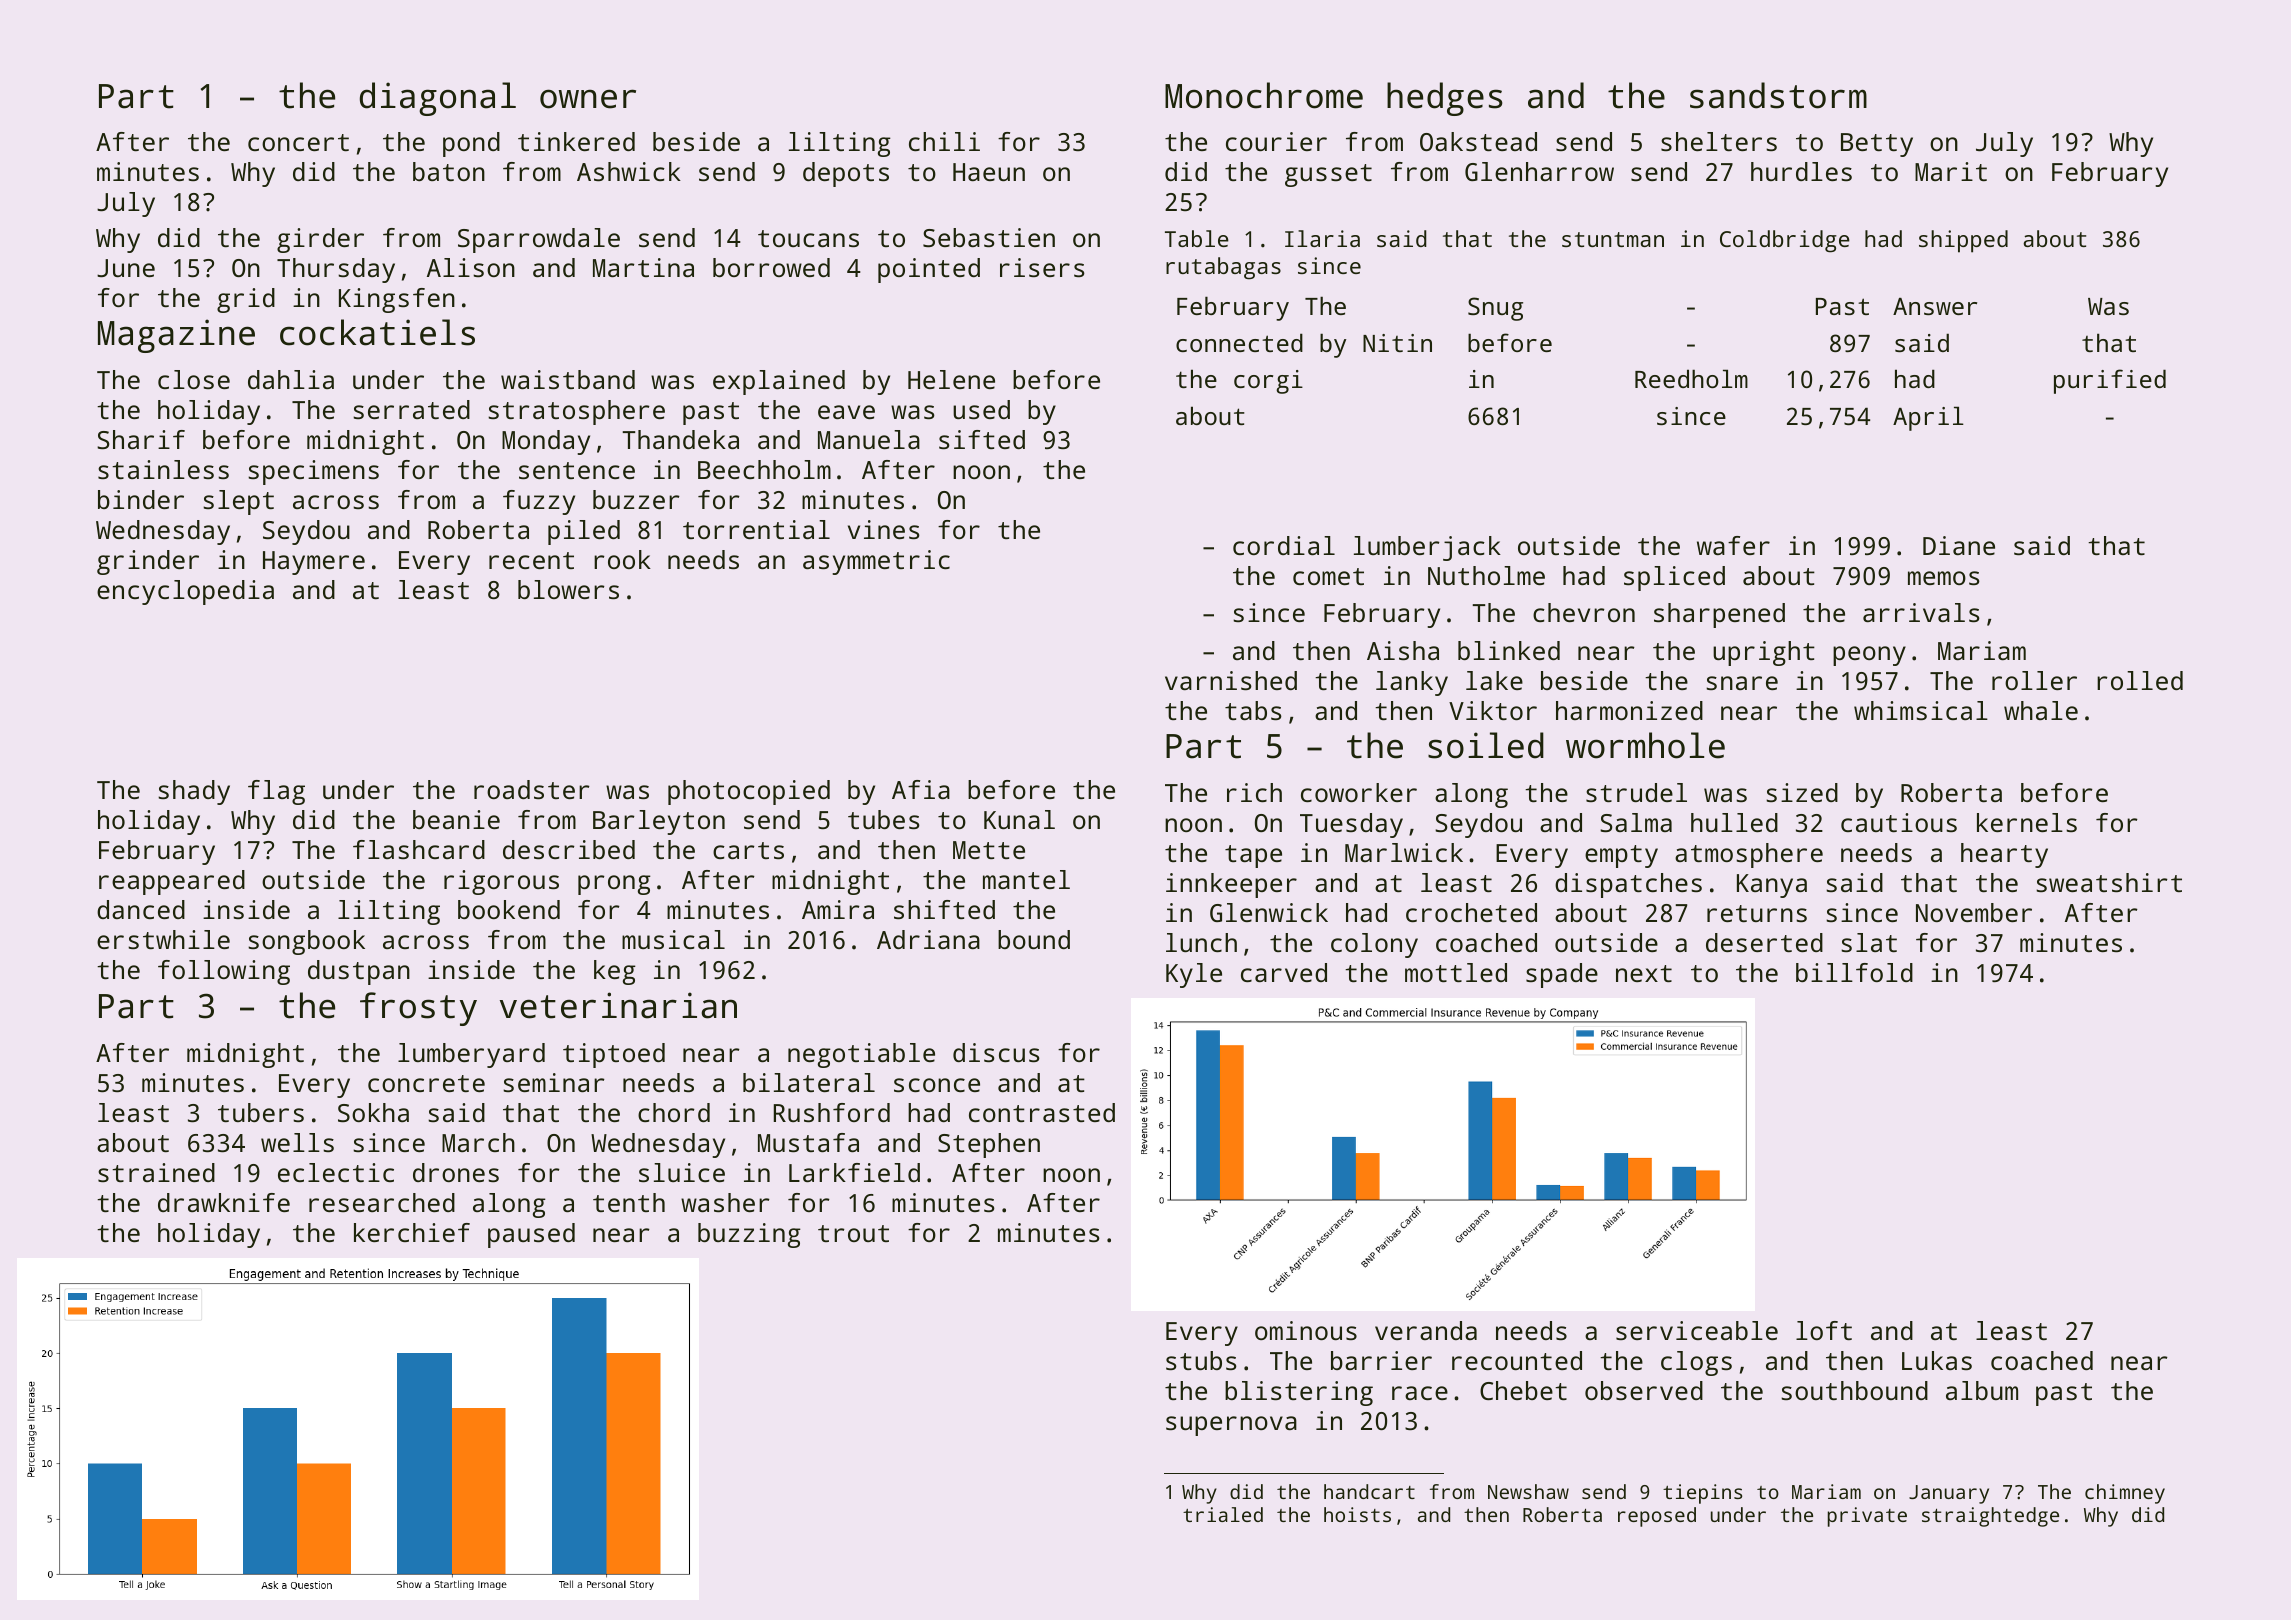  I want to click on drones, so click(456, 1172).
